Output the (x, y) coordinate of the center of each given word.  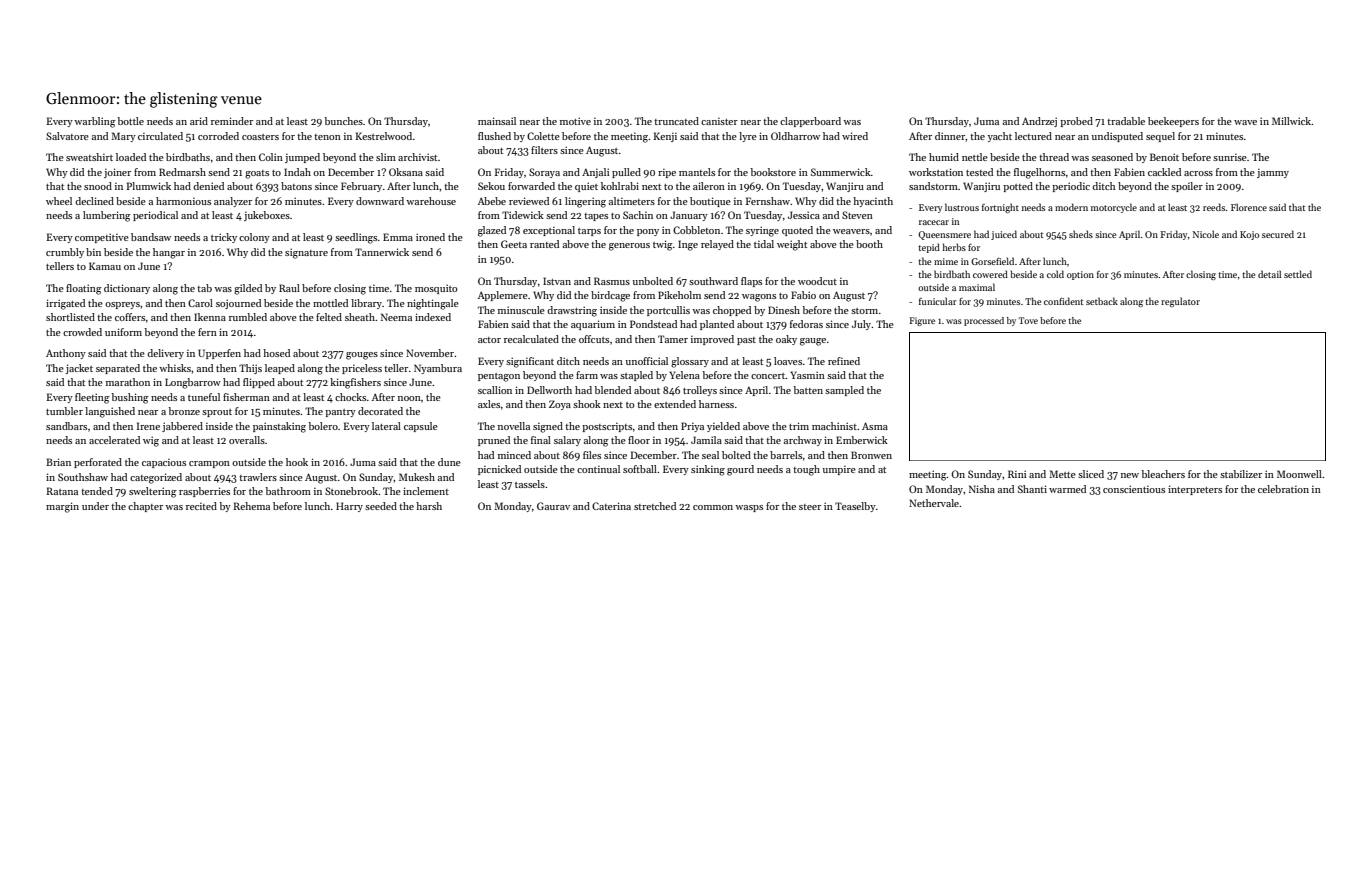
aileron (709, 186)
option (1080, 275)
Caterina (611, 506)
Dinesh (784, 310)
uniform (123, 332)
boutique (710, 202)
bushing (130, 398)
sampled (844, 391)
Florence (1249, 207)
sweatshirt (89, 157)
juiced (1004, 235)
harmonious (183, 201)
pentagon (499, 377)
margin (62, 507)
